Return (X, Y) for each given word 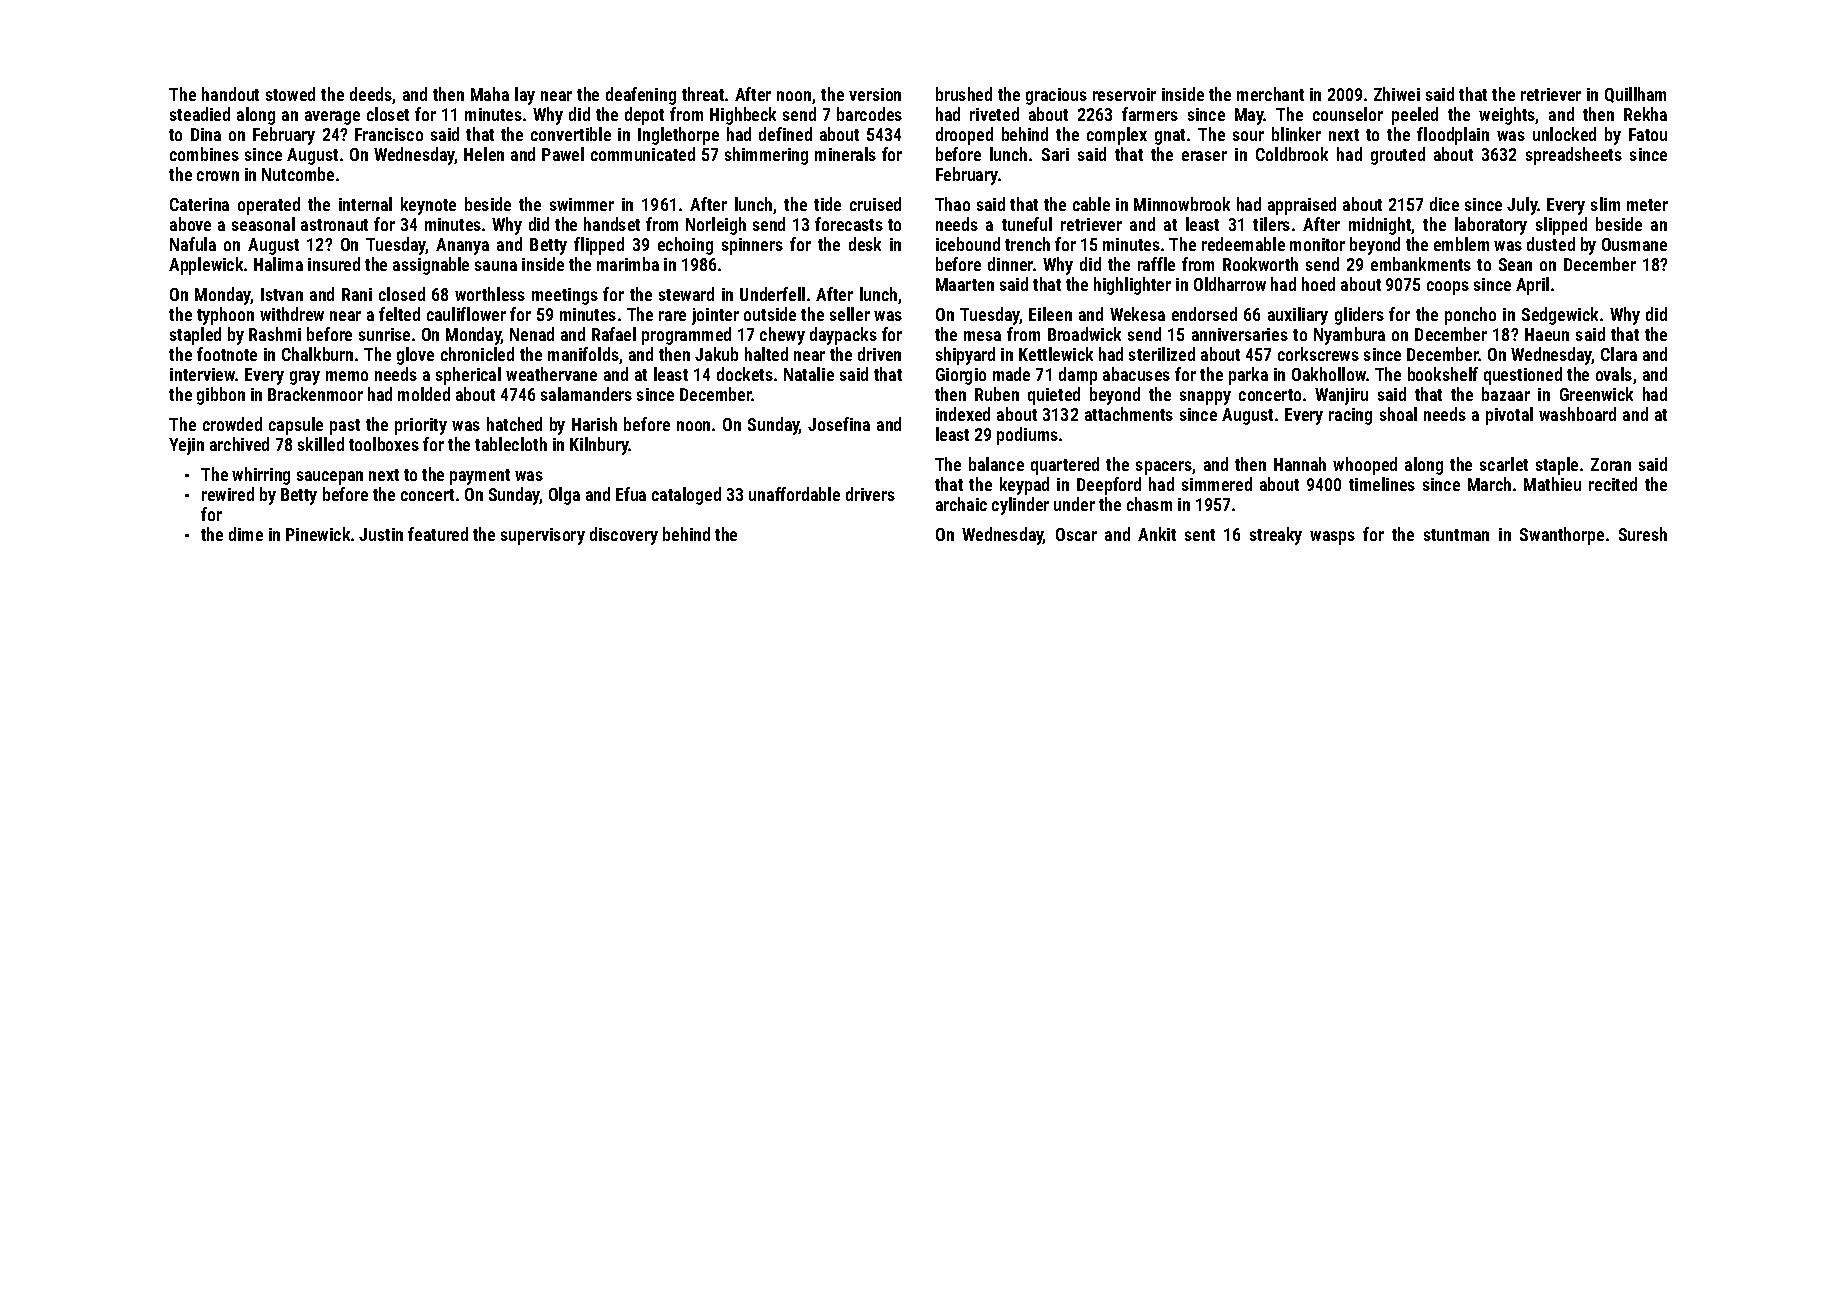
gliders (1359, 316)
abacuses (1136, 374)
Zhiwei (1397, 94)
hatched (514, 424)
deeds (371, 95)
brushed (964, 94)
